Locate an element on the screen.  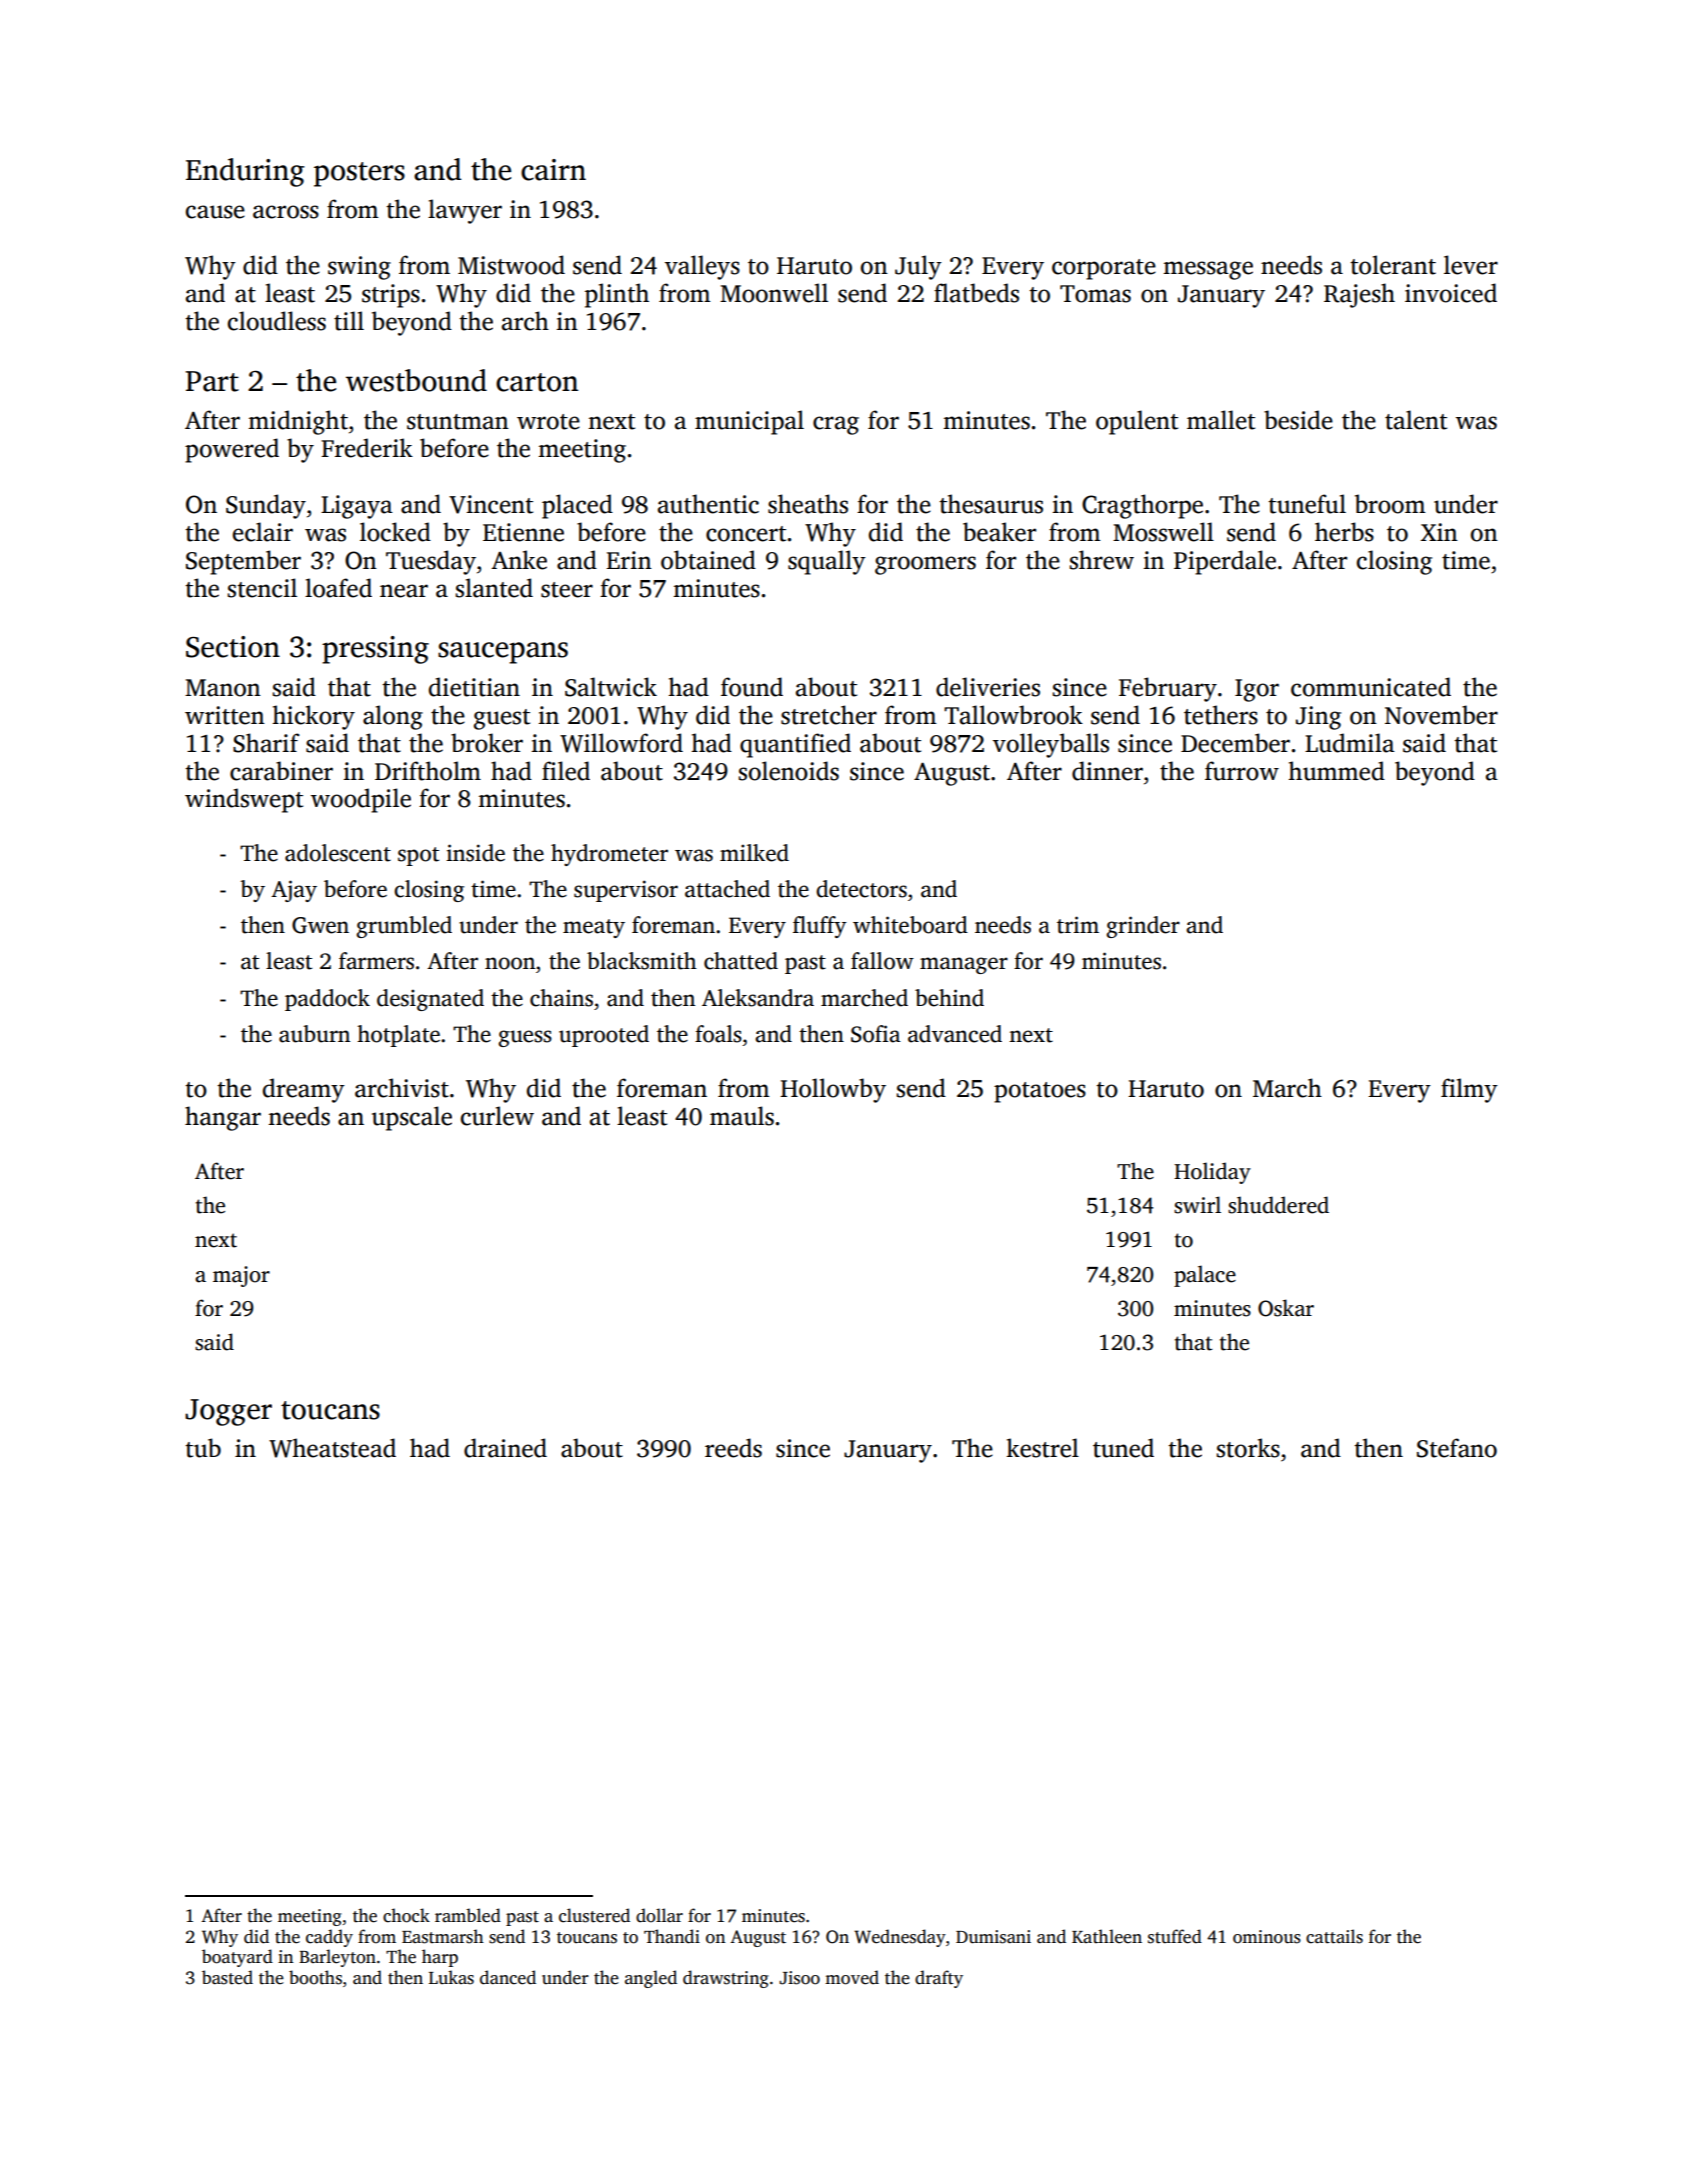
mauls is located at coordinates (742, 1116).
